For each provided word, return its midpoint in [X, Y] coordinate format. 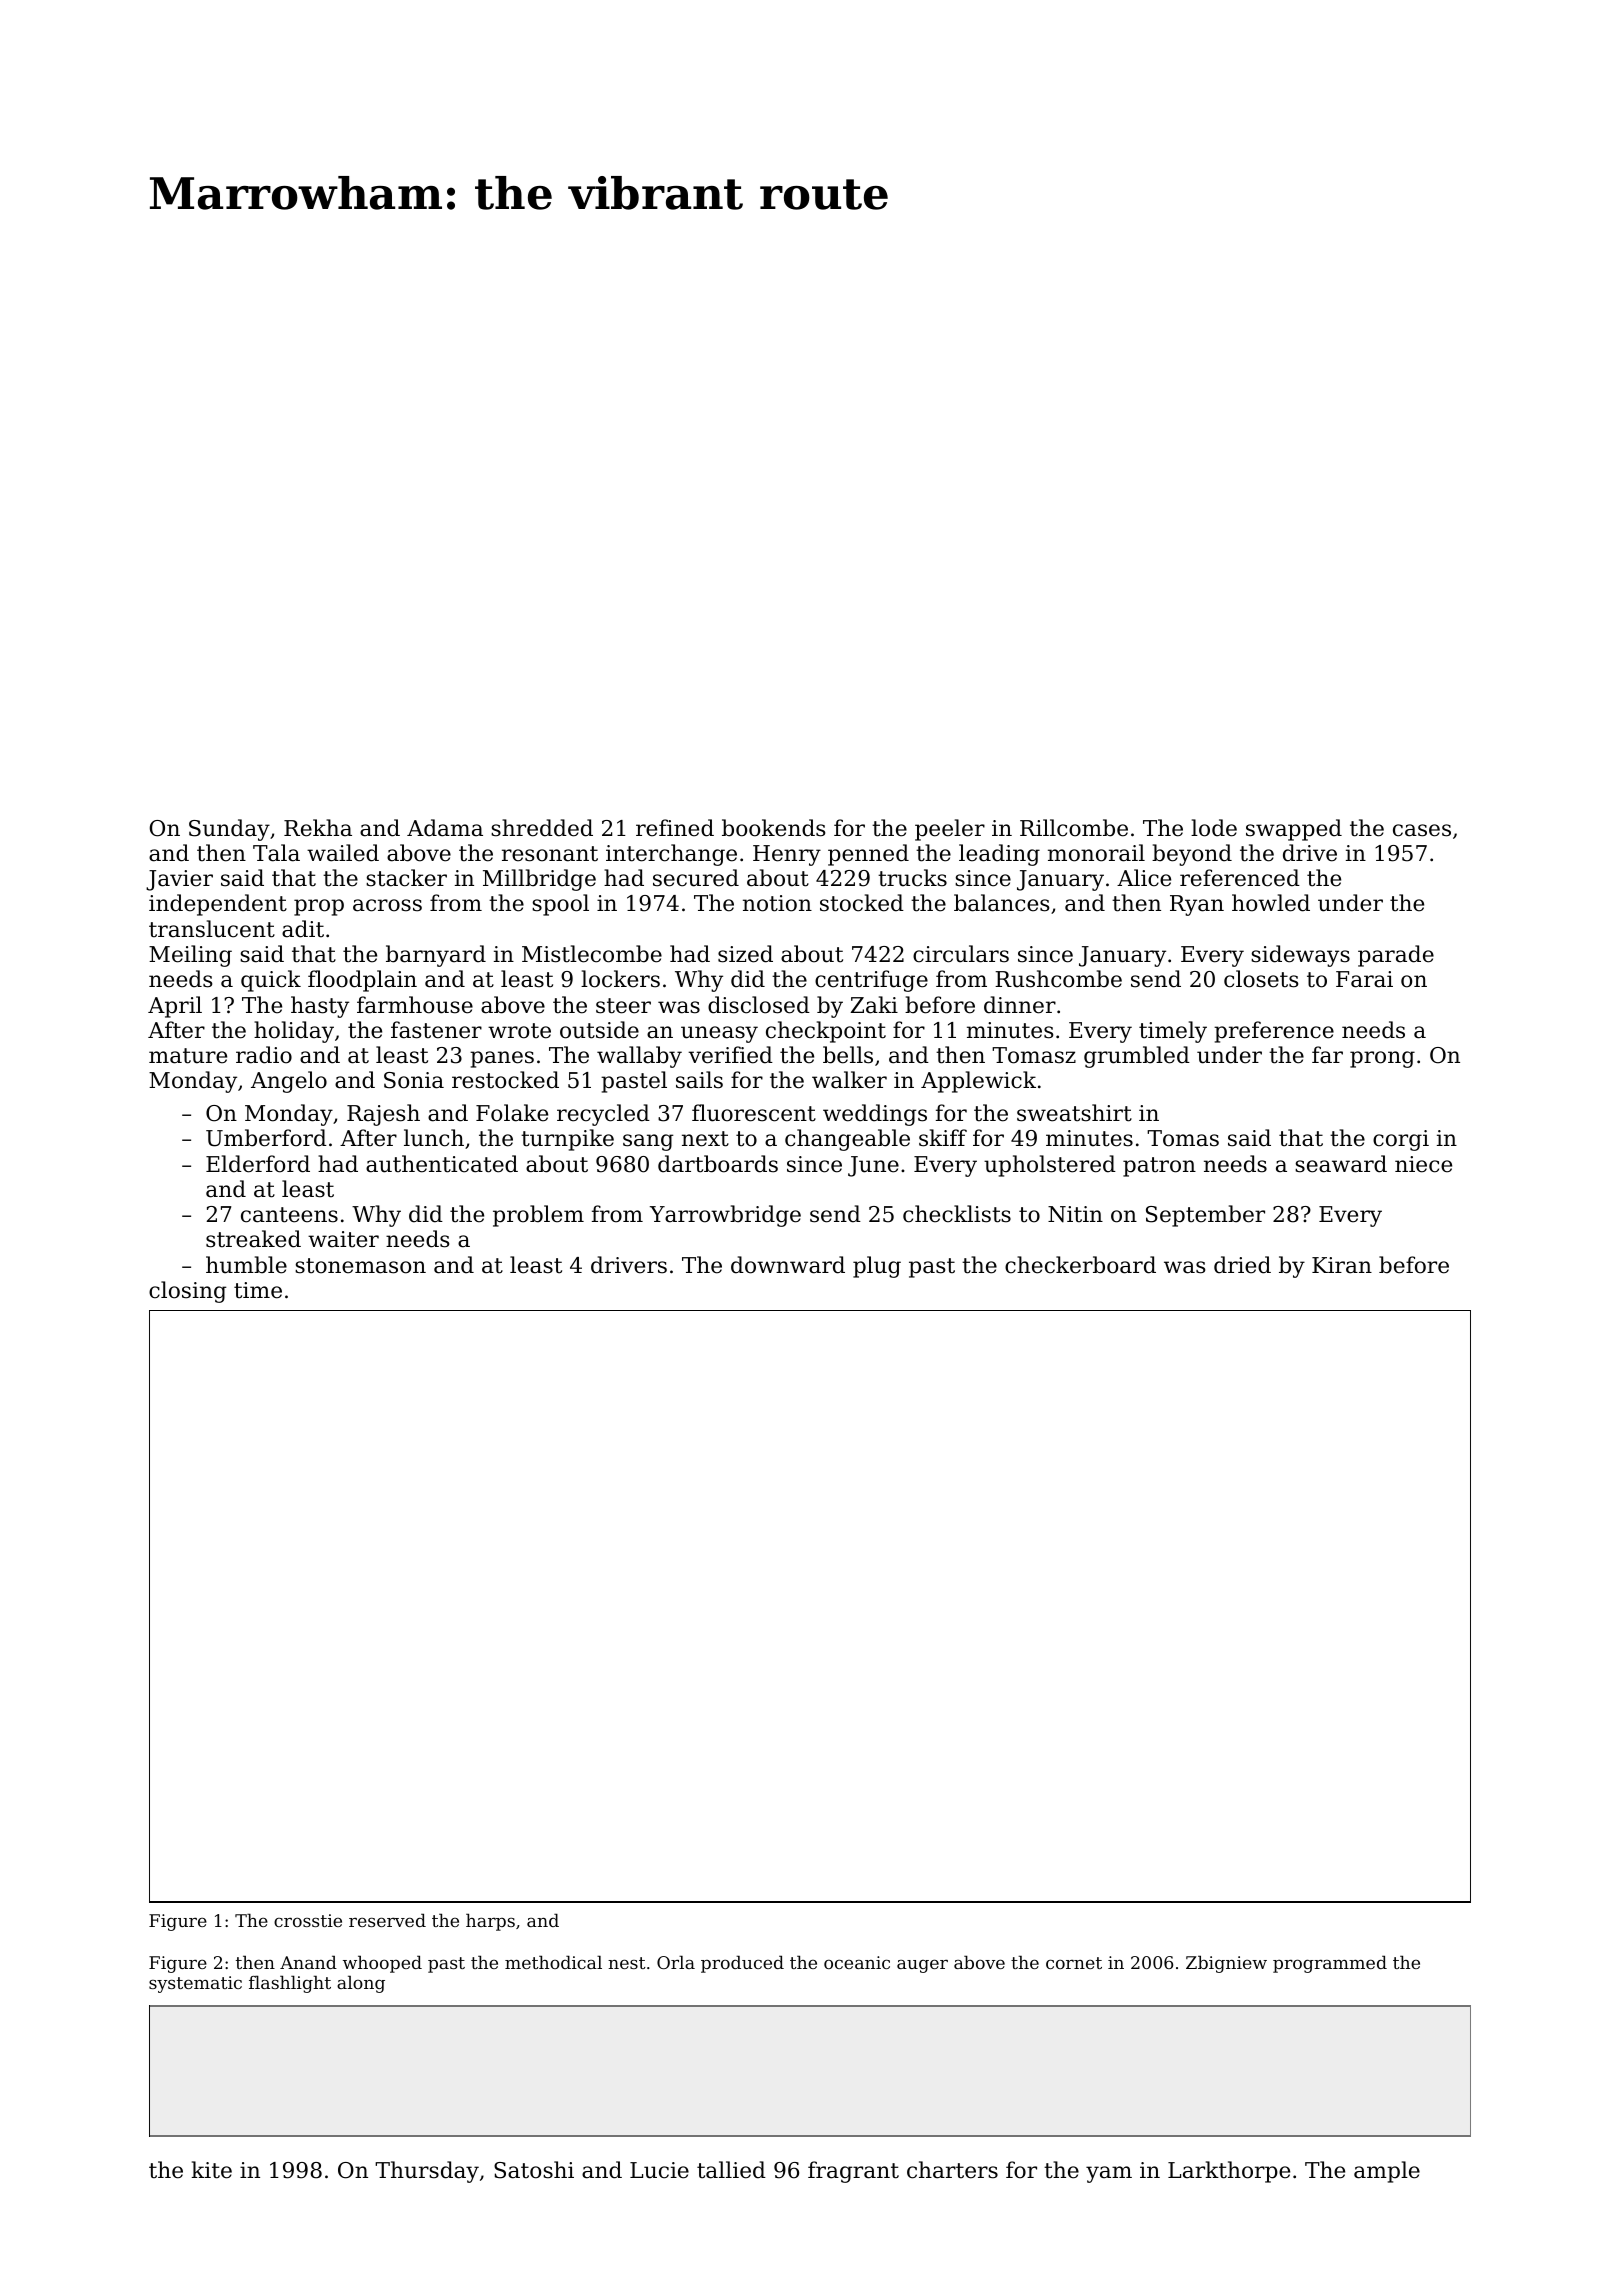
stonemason [360, 1266]
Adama [445, 828]
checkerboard [1080, 1265]
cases [1422, 830]
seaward [1341, 1164]
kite [211, 2170]
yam [1109, 2174]
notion [777, 903]
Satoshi [534, 2170]
